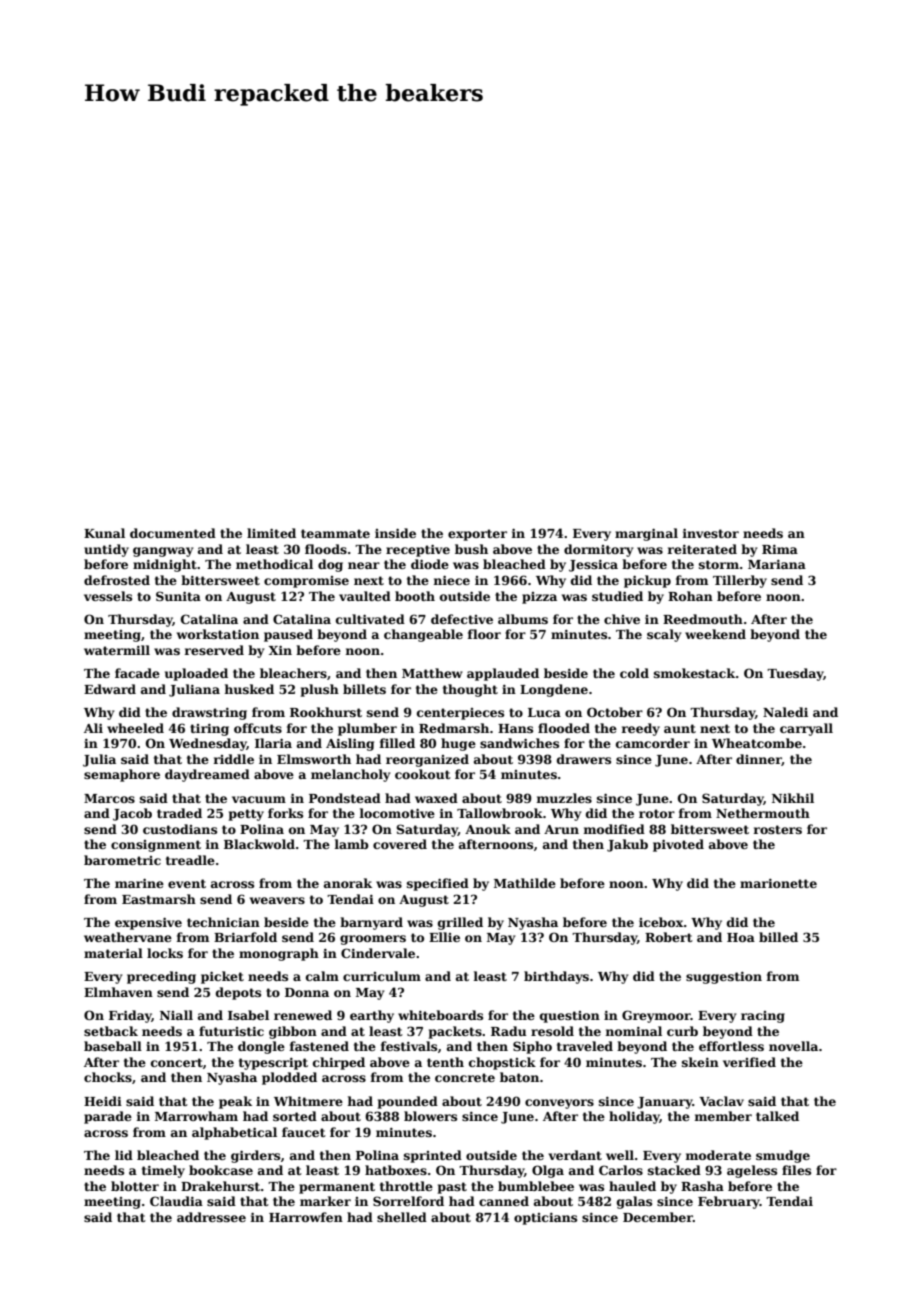  I want to click on plumber, so click(367, 729).
